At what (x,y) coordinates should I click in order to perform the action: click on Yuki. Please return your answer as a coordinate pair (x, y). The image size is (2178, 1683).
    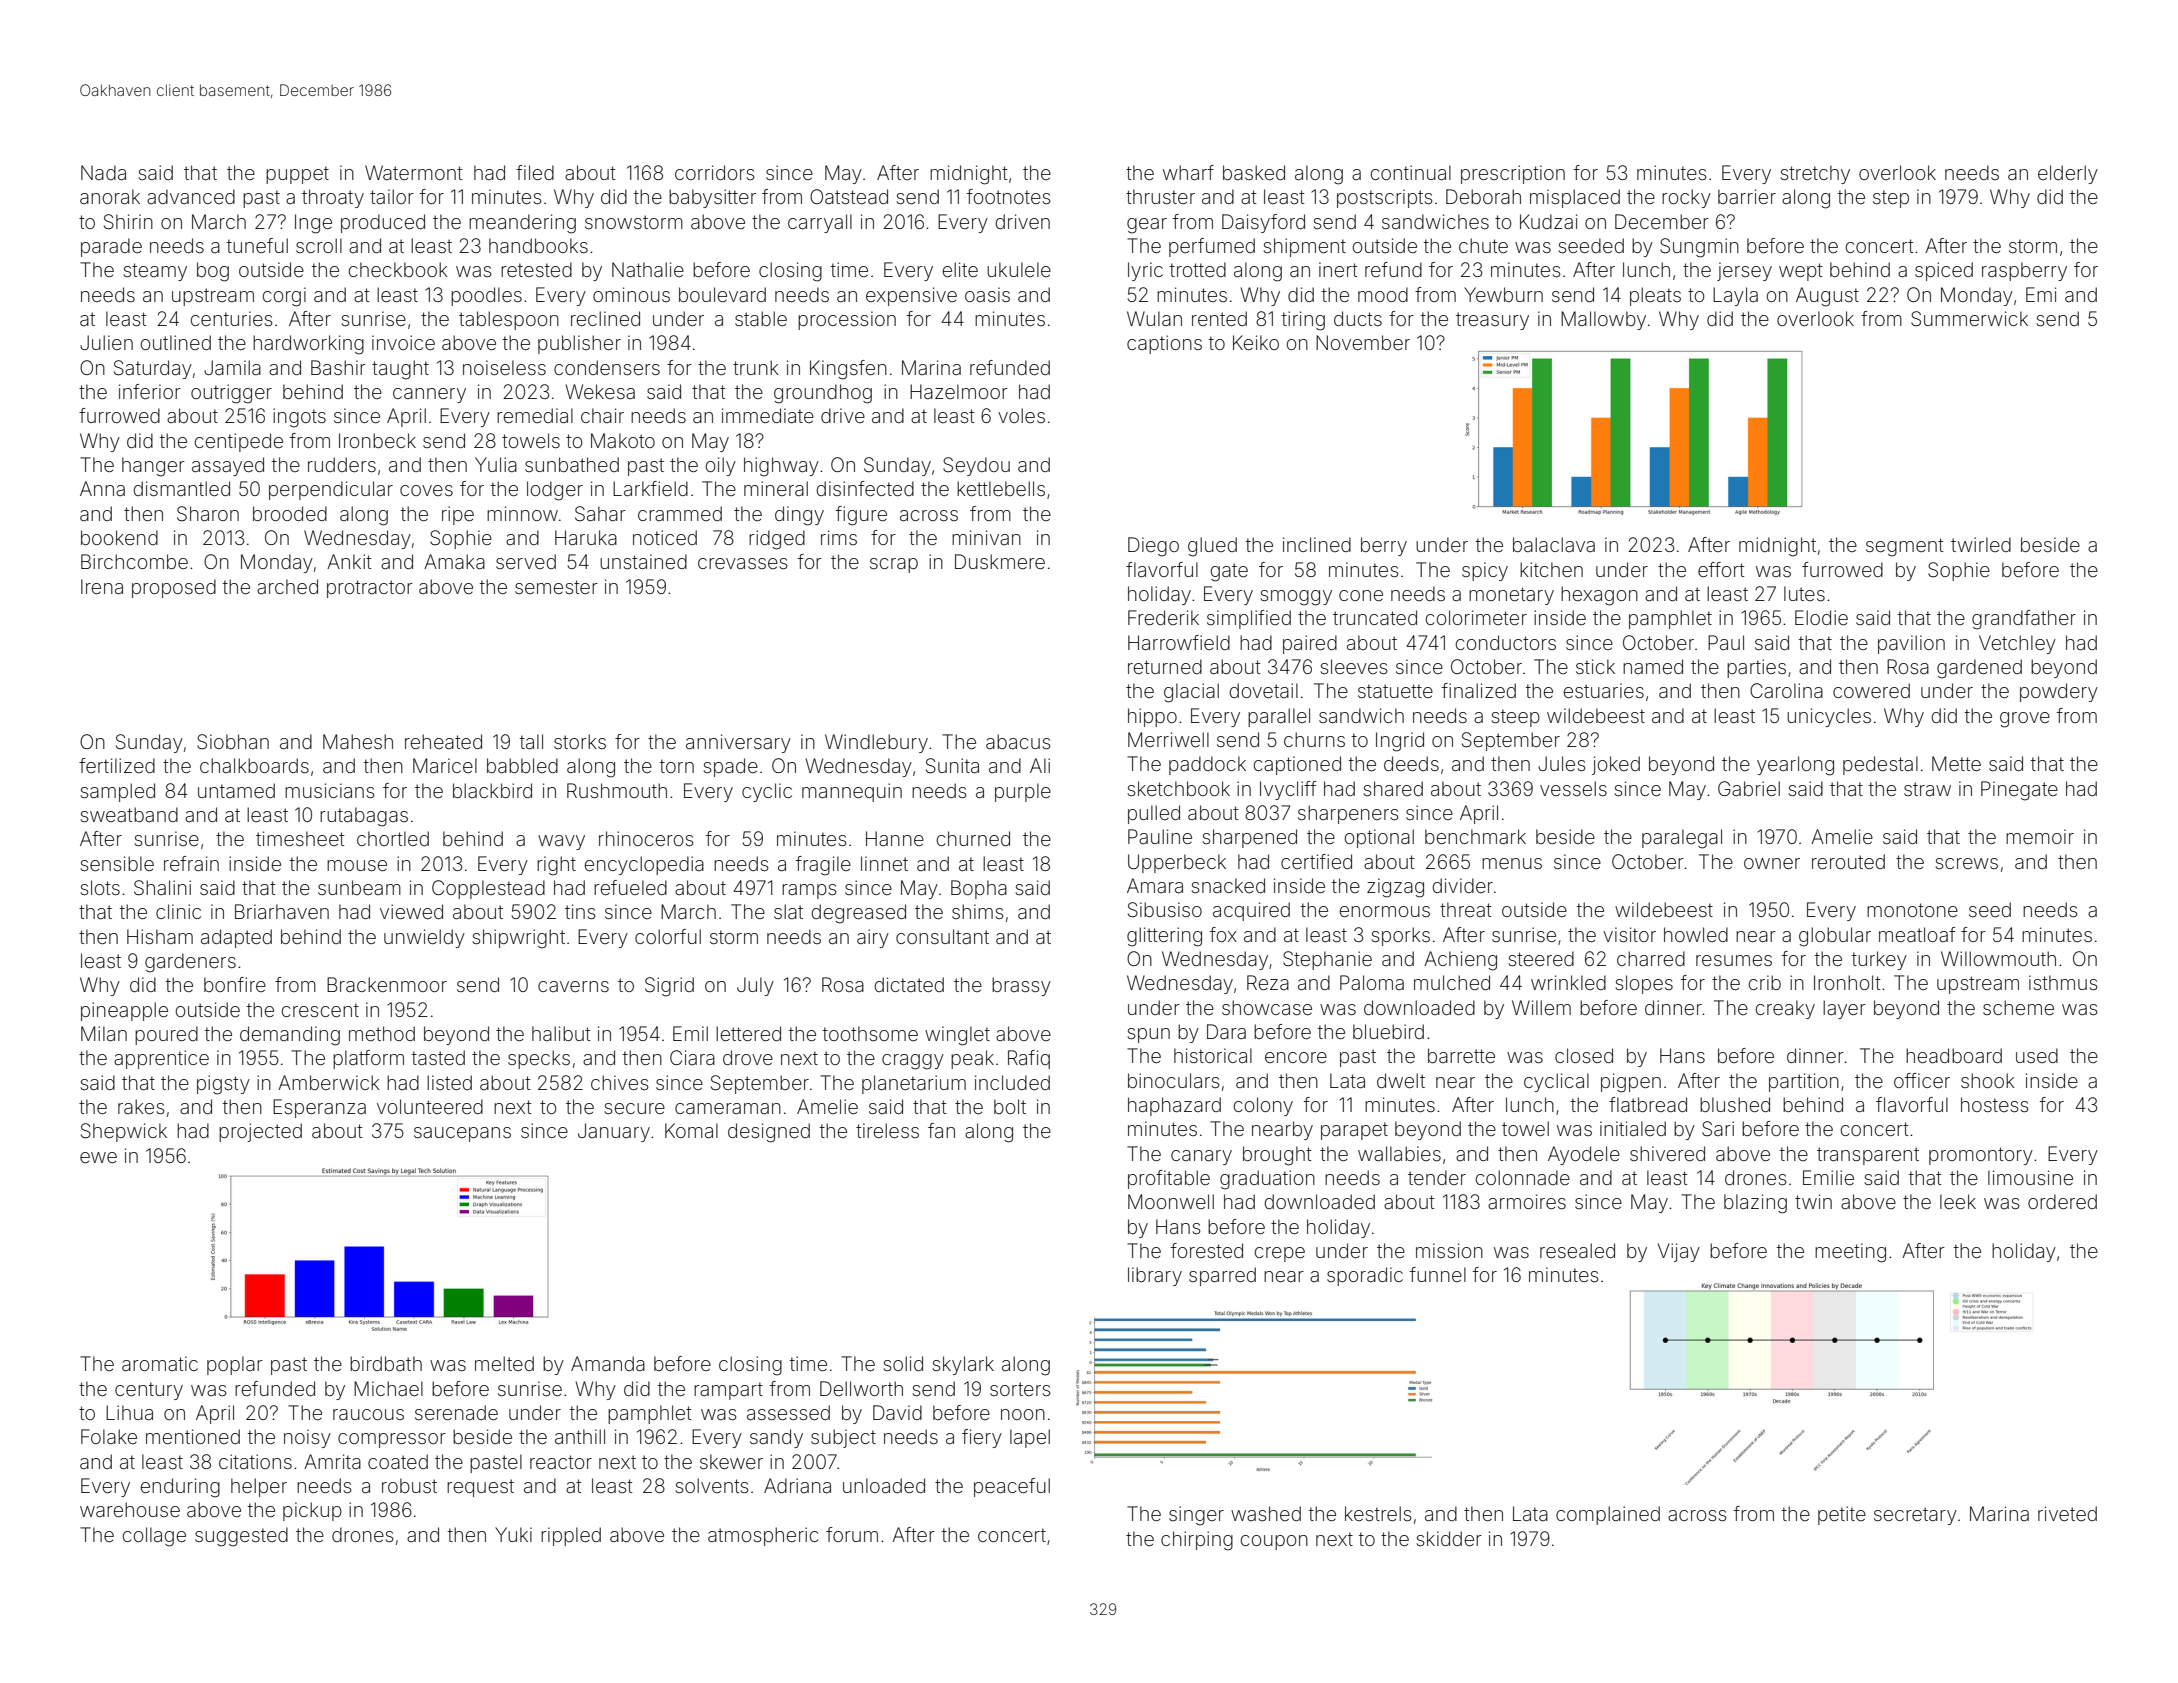
    Looking at the image, I should click on (513, 1534).
